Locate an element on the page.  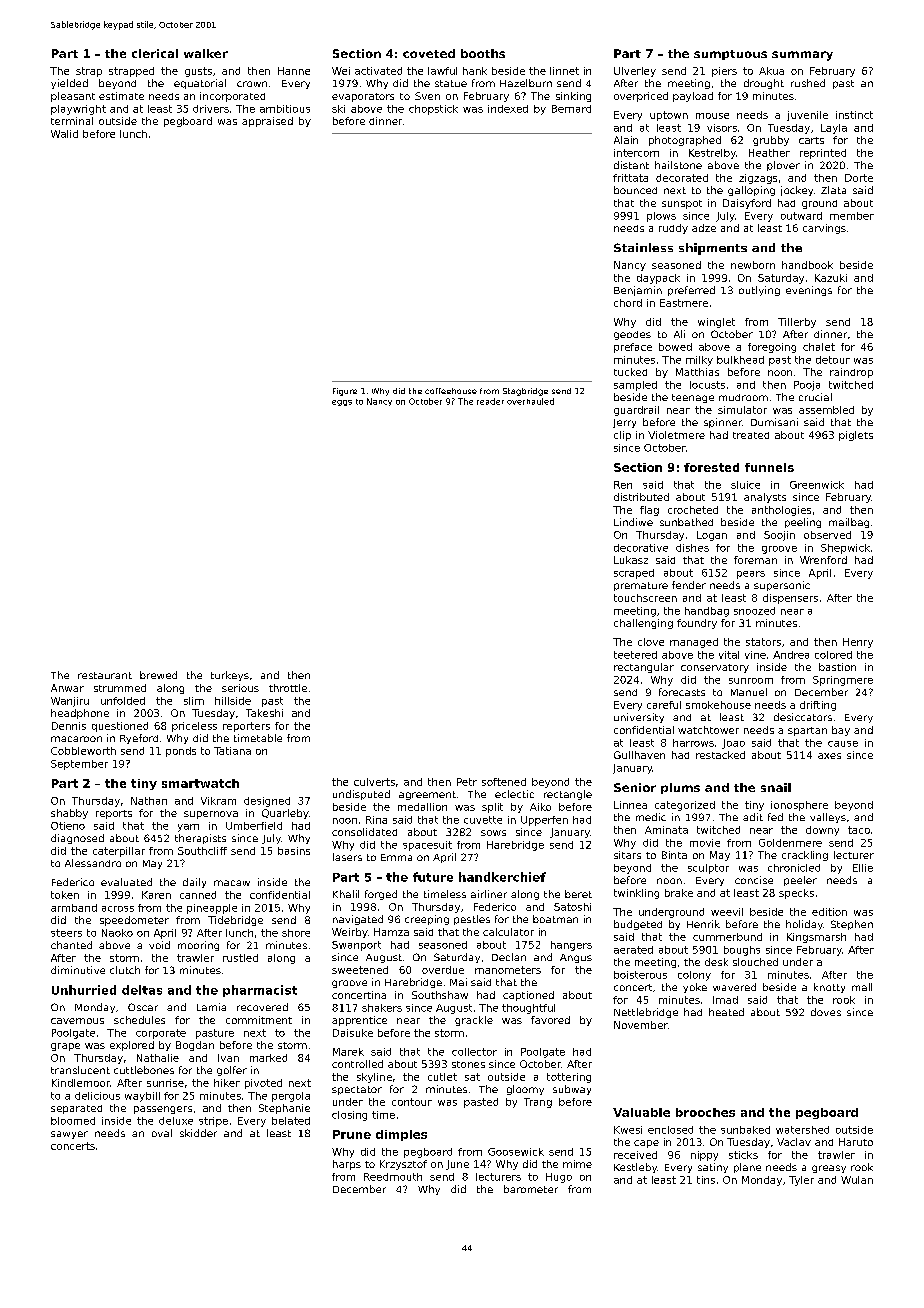
eggs is located at coordinates (342, 403).
